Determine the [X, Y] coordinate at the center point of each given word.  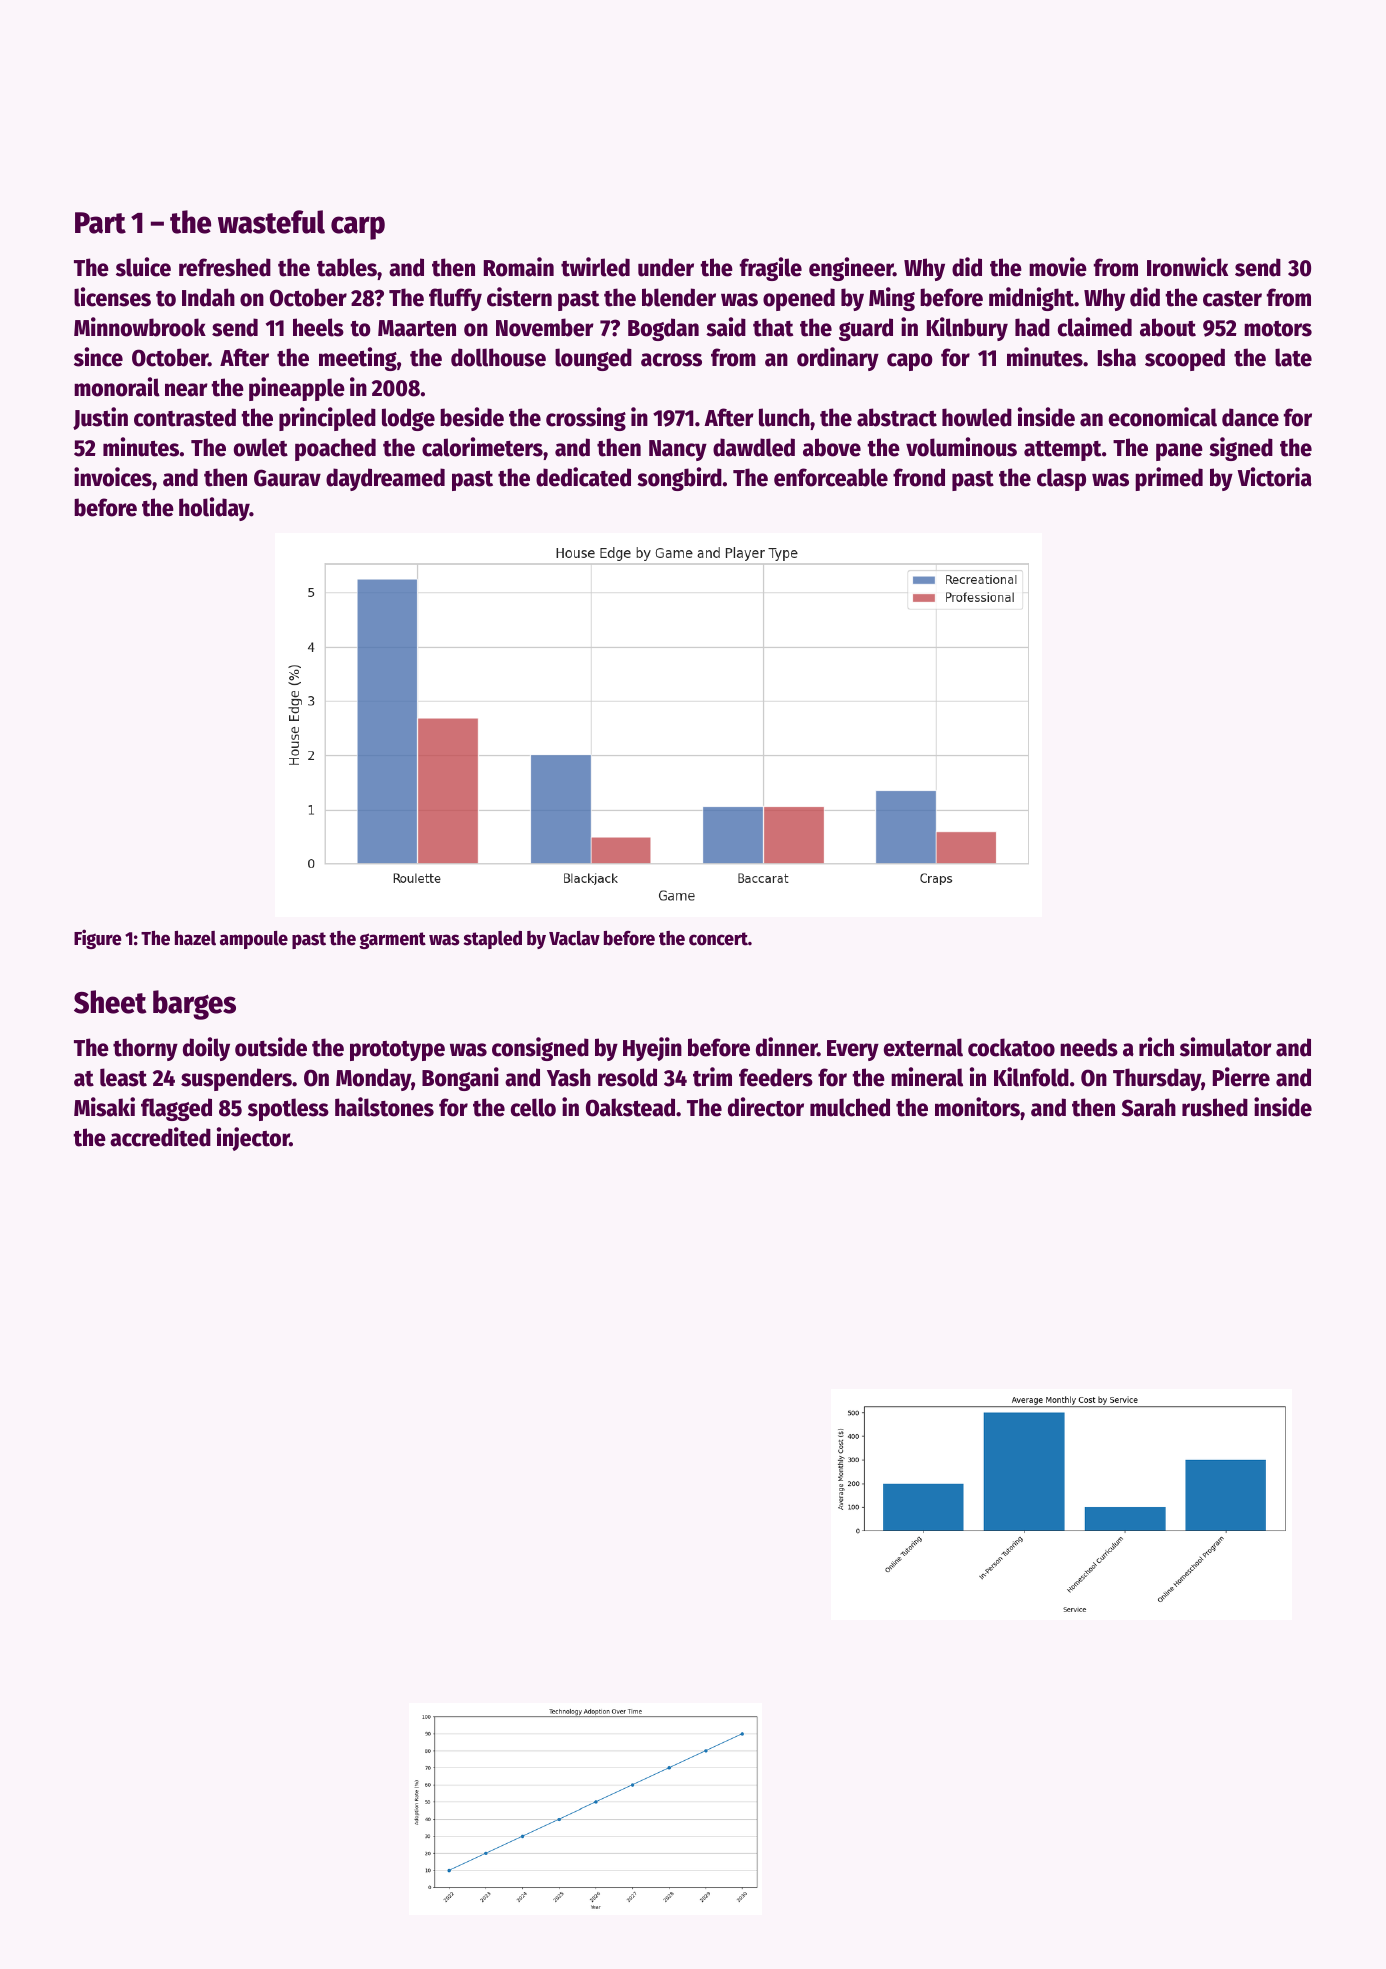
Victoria [1274, 477]
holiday [214, 509]
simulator [1226, 1047]
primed [1169, 479]
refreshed [225, 267]
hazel [195, 938]
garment [392, 940]
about [1168, 327]
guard [866, 329]
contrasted [185, 417]
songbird [679, 479]
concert [718, 939]
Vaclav [574, 938]
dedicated [583, 477]
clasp [1061, 479]
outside [271, 1047]
